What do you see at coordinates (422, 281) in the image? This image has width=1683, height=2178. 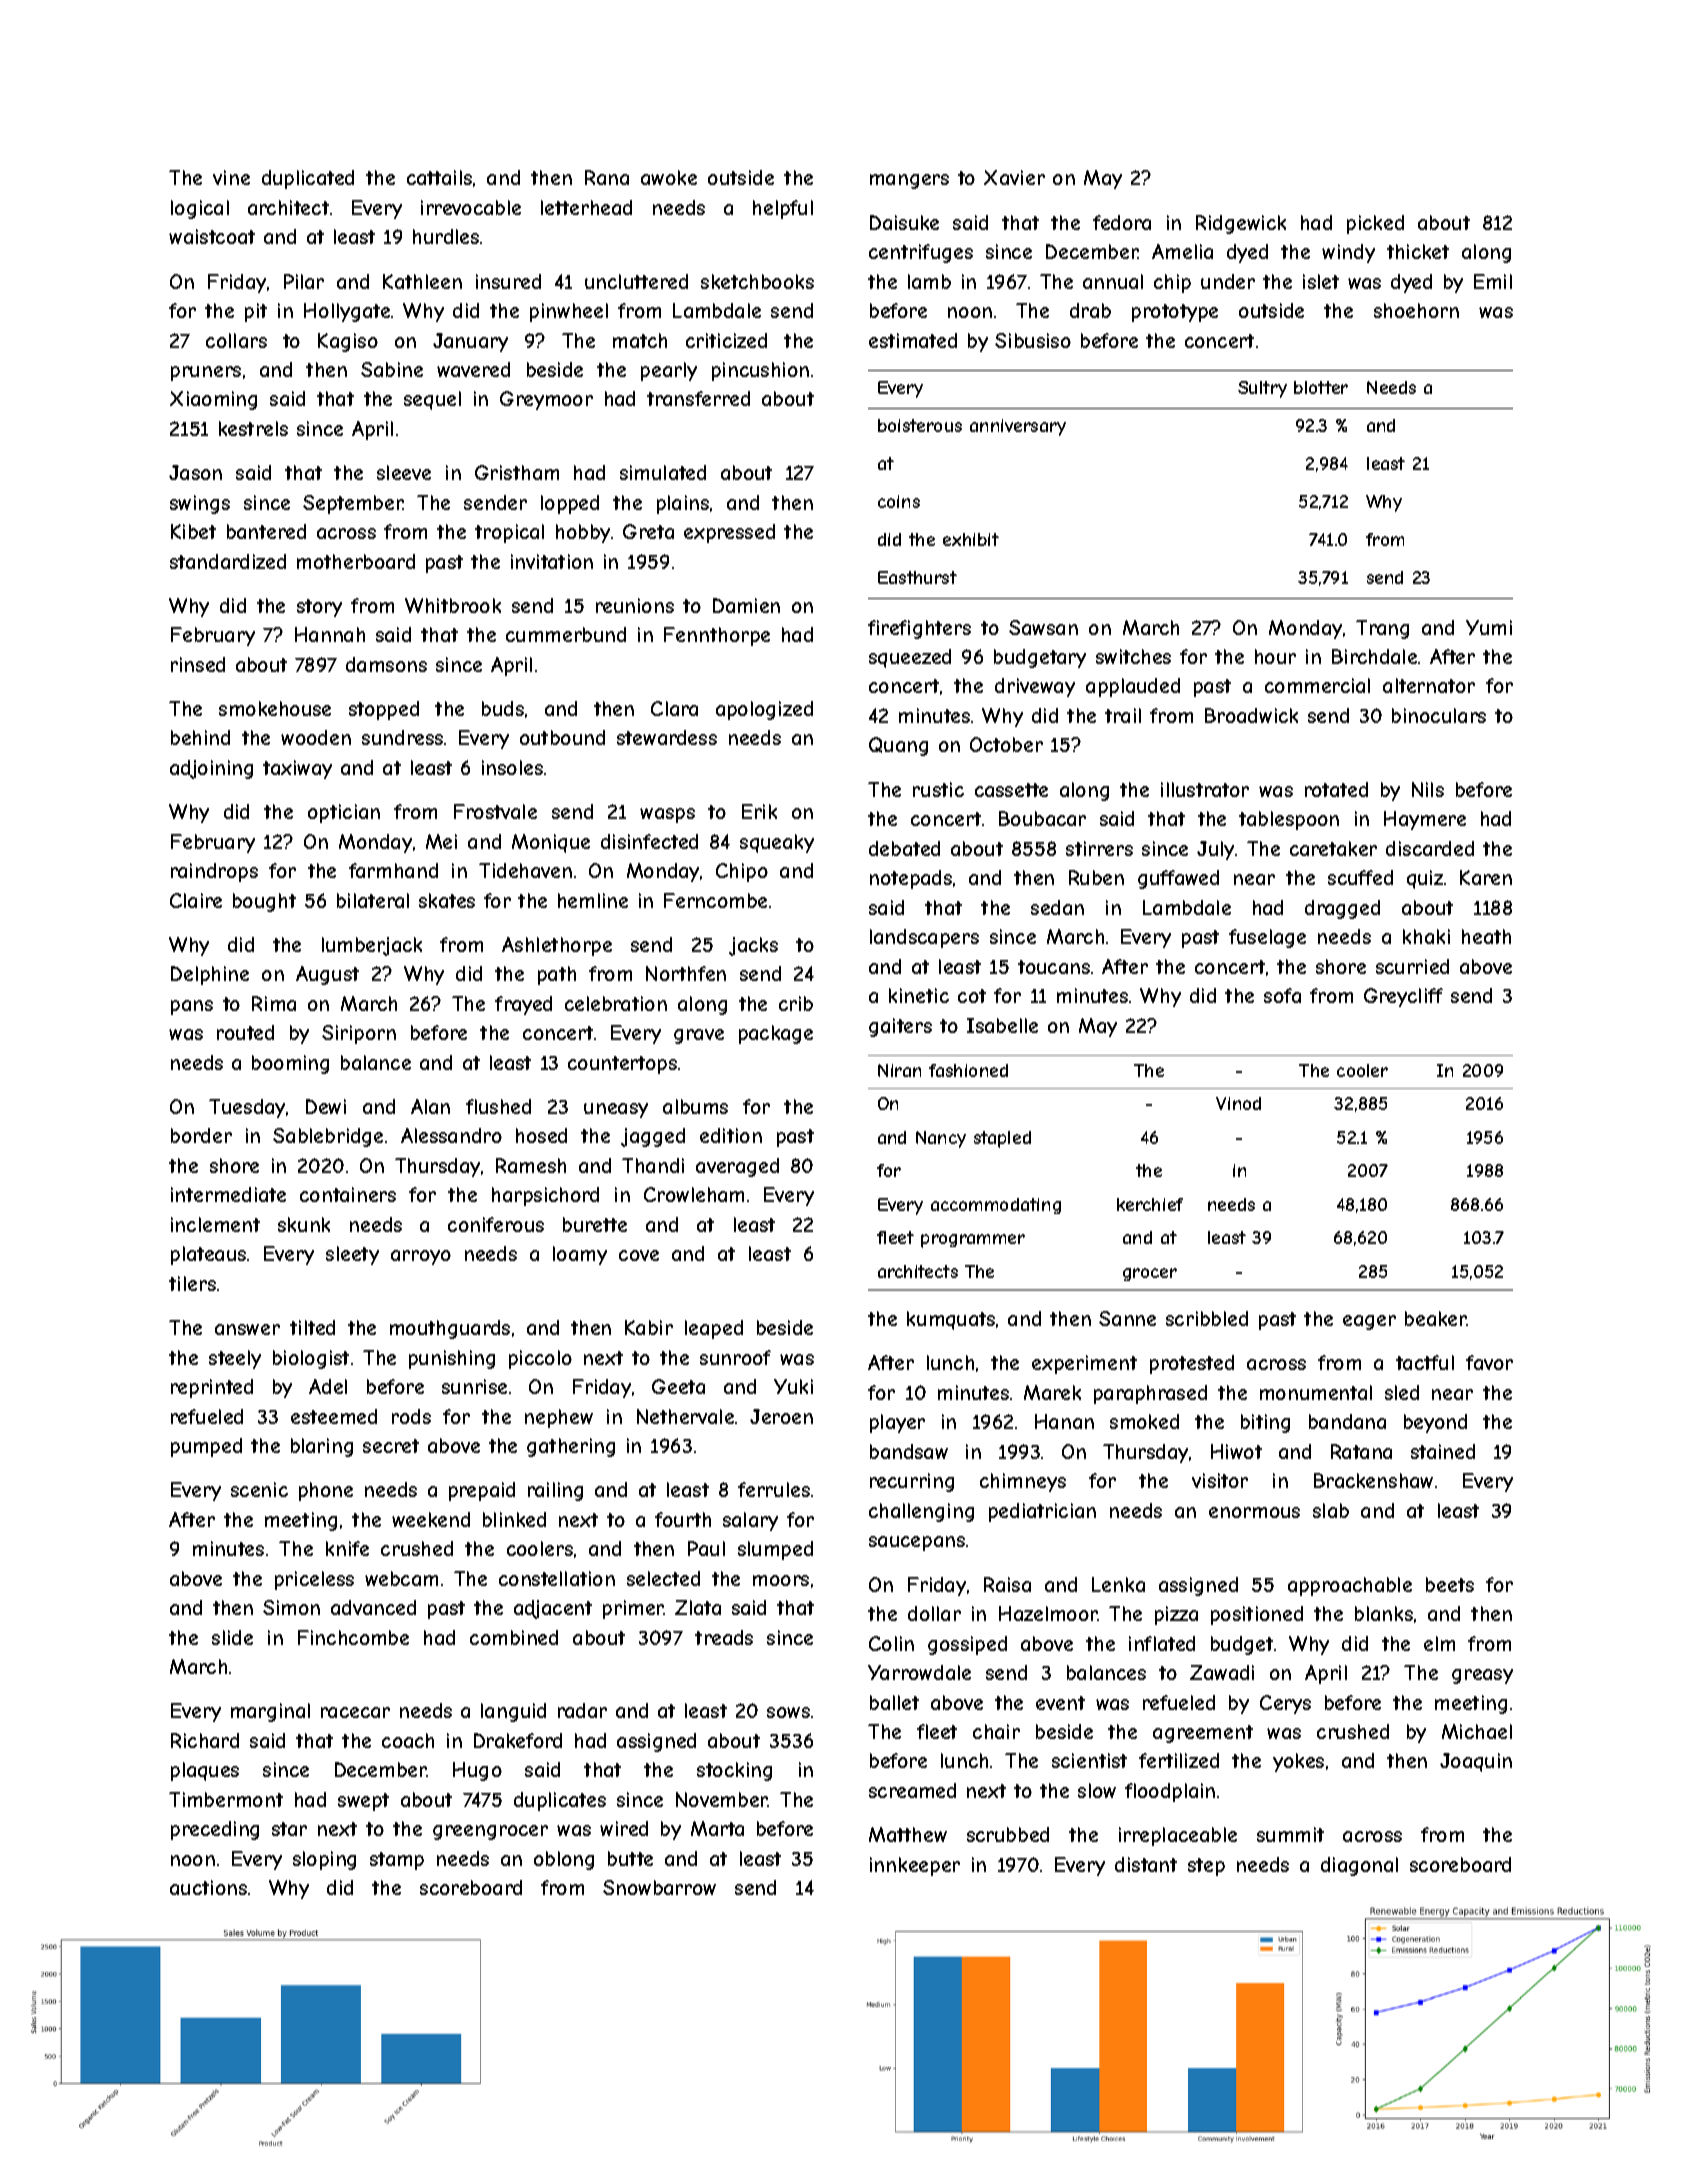 I see `Kathleen` at bounding box center [422, 281].
